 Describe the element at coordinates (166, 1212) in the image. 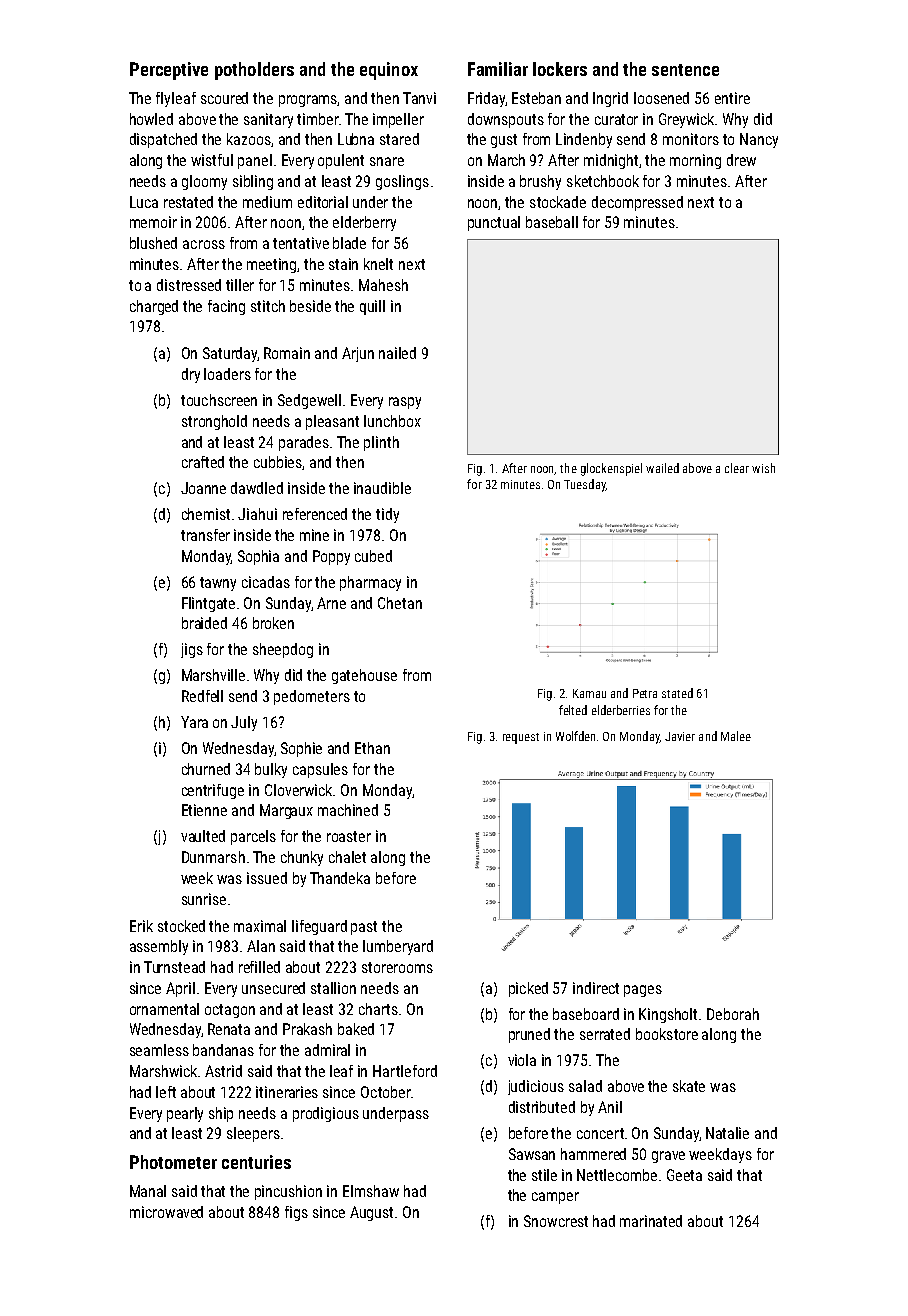

I see `microwaved` at that location.
